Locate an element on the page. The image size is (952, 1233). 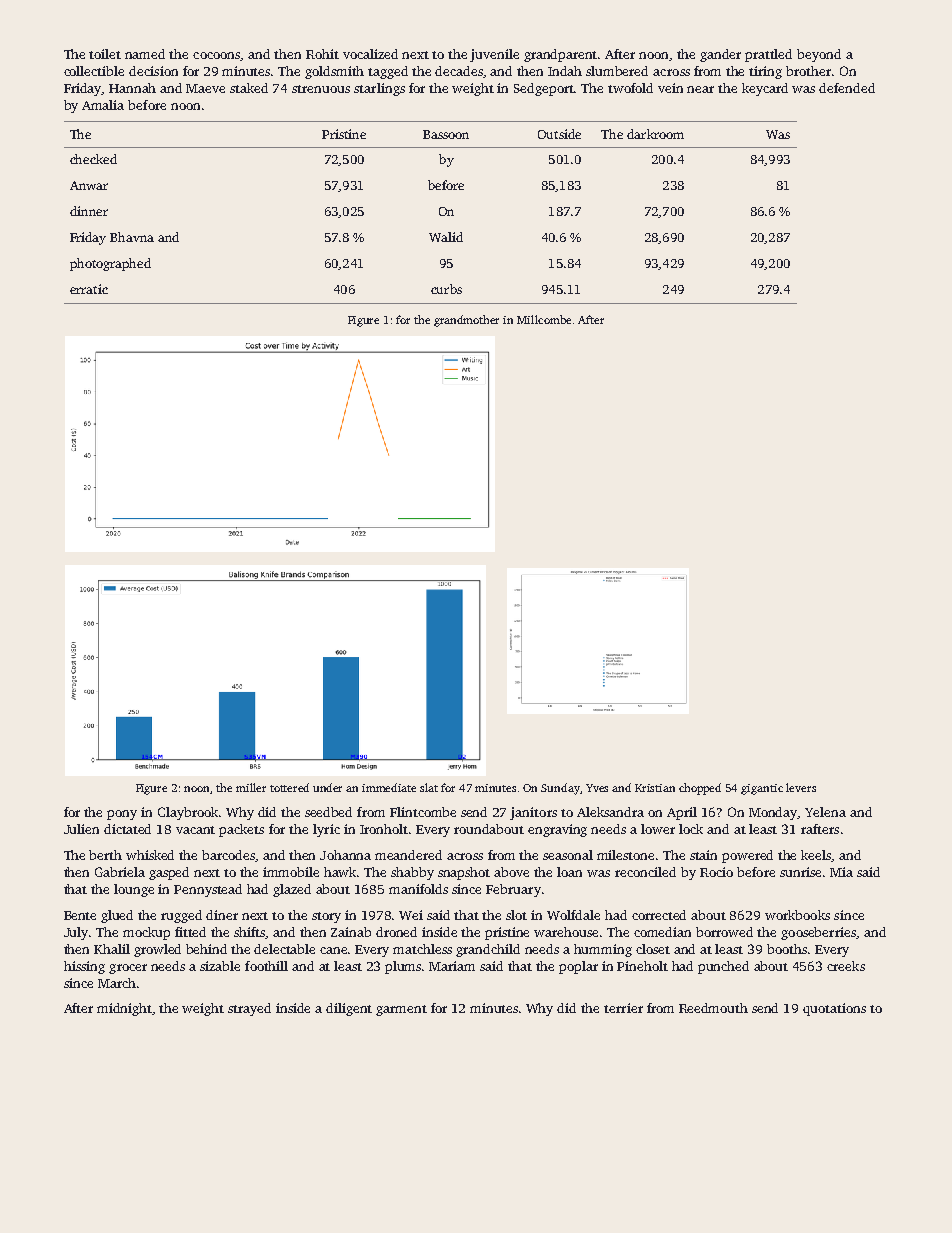
miller is located at coordinates (251, 787).
